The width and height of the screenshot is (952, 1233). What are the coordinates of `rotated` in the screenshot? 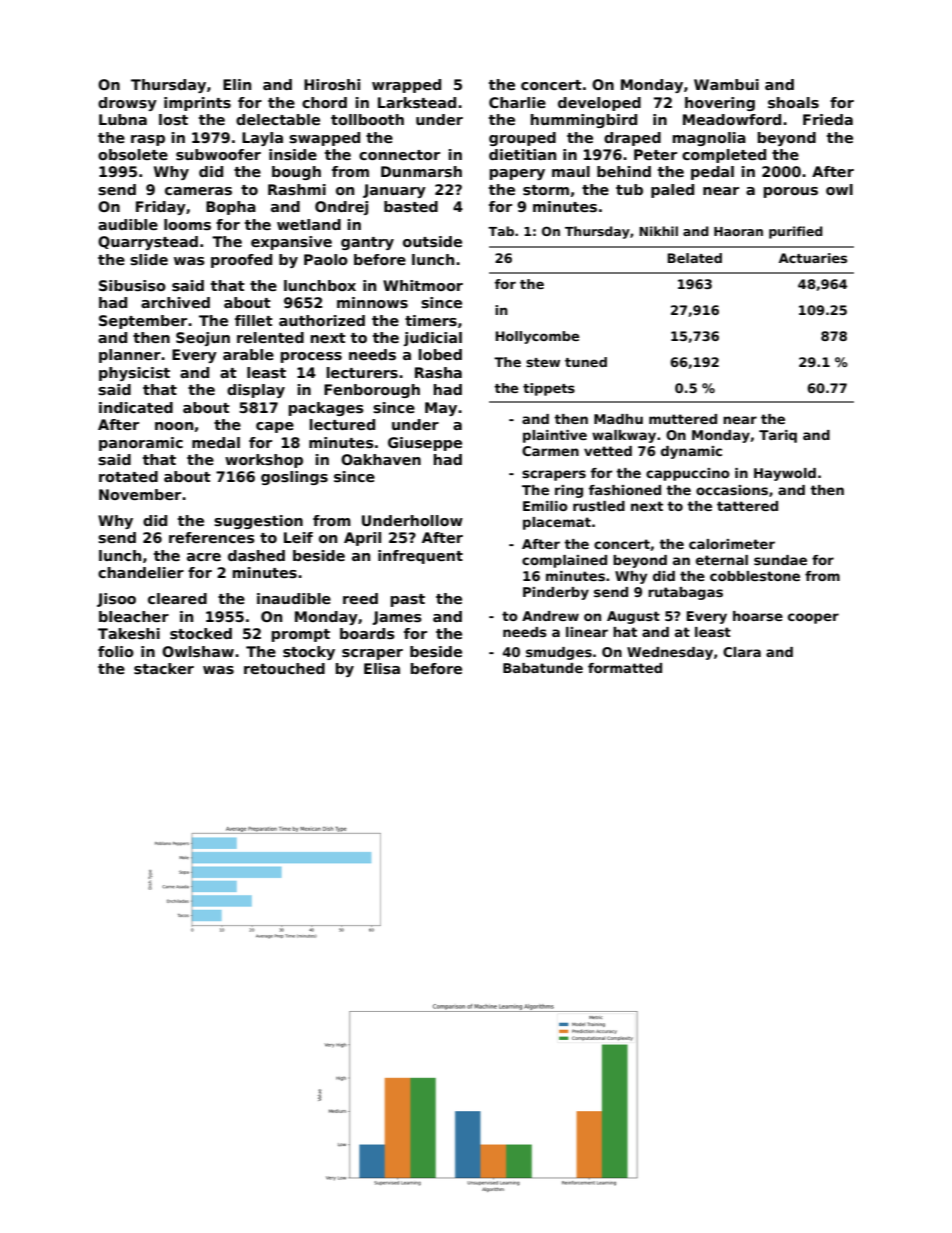 It's located at (128, 476).
